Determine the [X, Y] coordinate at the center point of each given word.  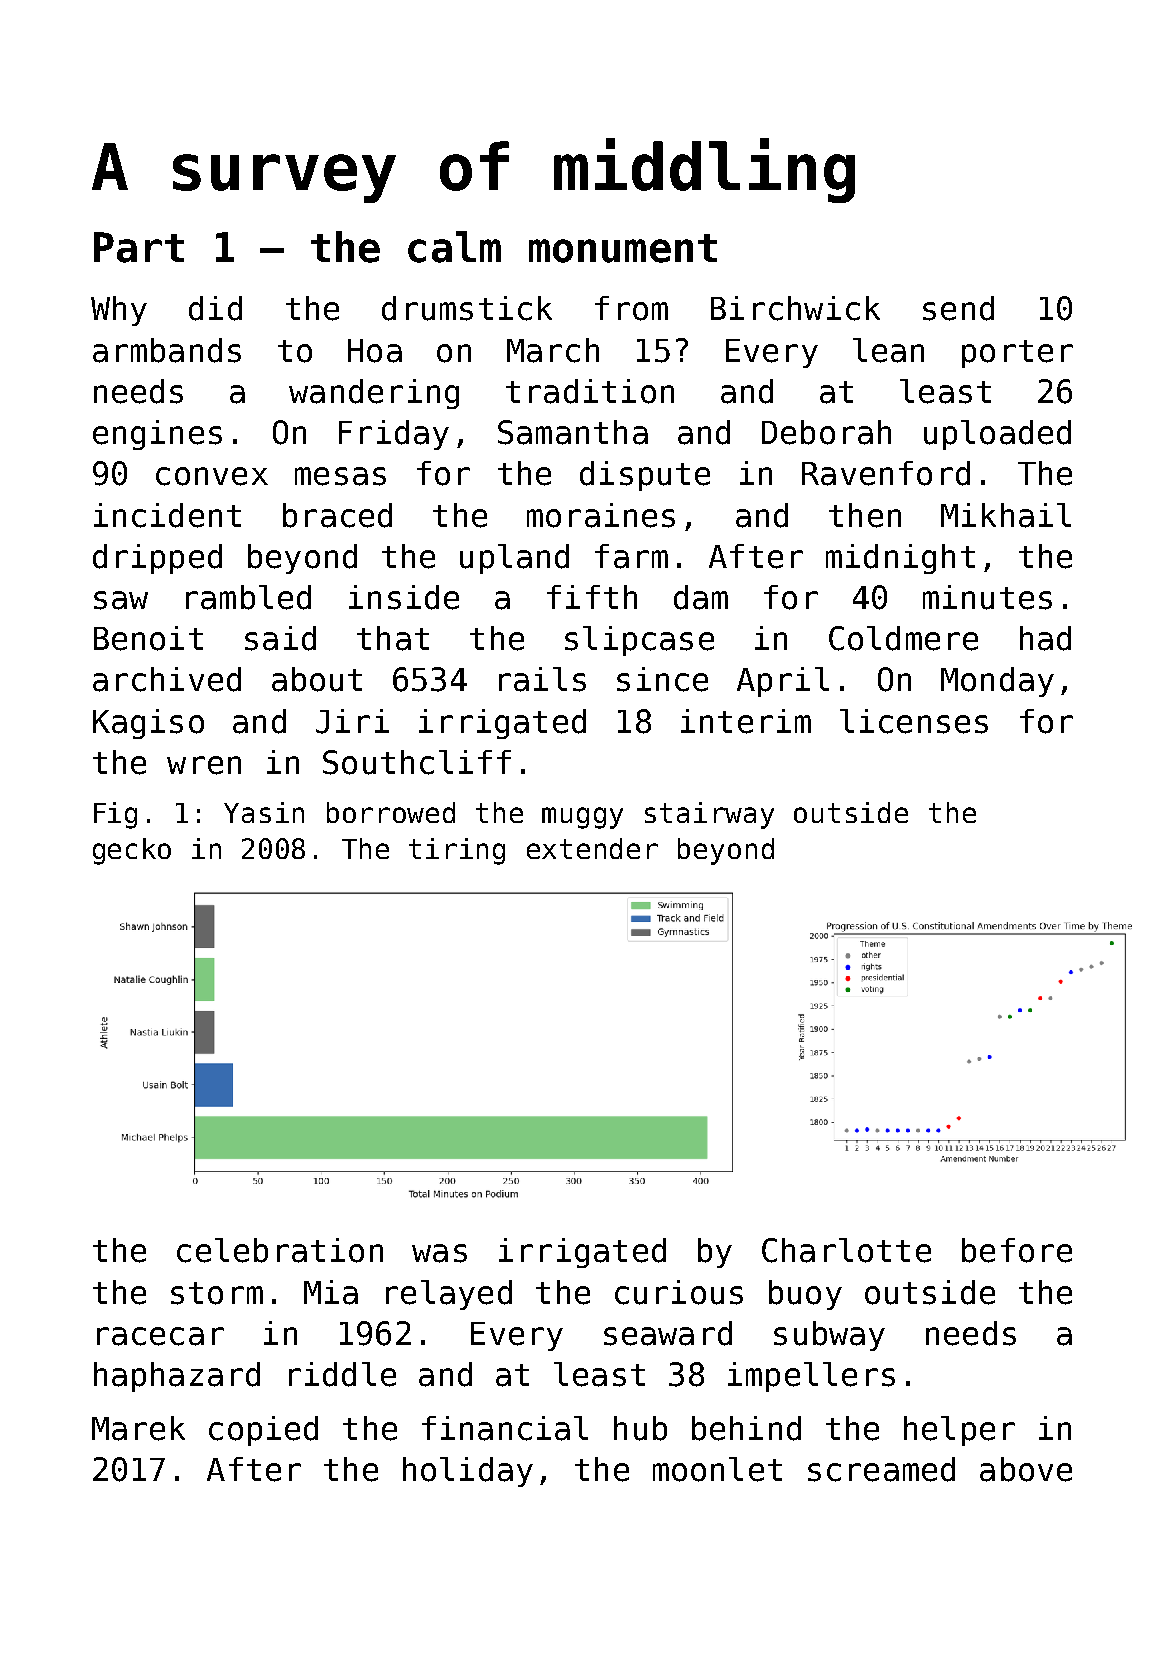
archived [167, 679]
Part [139, 247]
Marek [138, 1428]
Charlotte [846, 1250]
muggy [582, 818]
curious [679, 1292]
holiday [468, 1472]
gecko [132, 851]
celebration [280, 1250]
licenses [914, 721]
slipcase [639, 641]
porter [1017, 354]
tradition [590, 391]
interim [746, 721]
